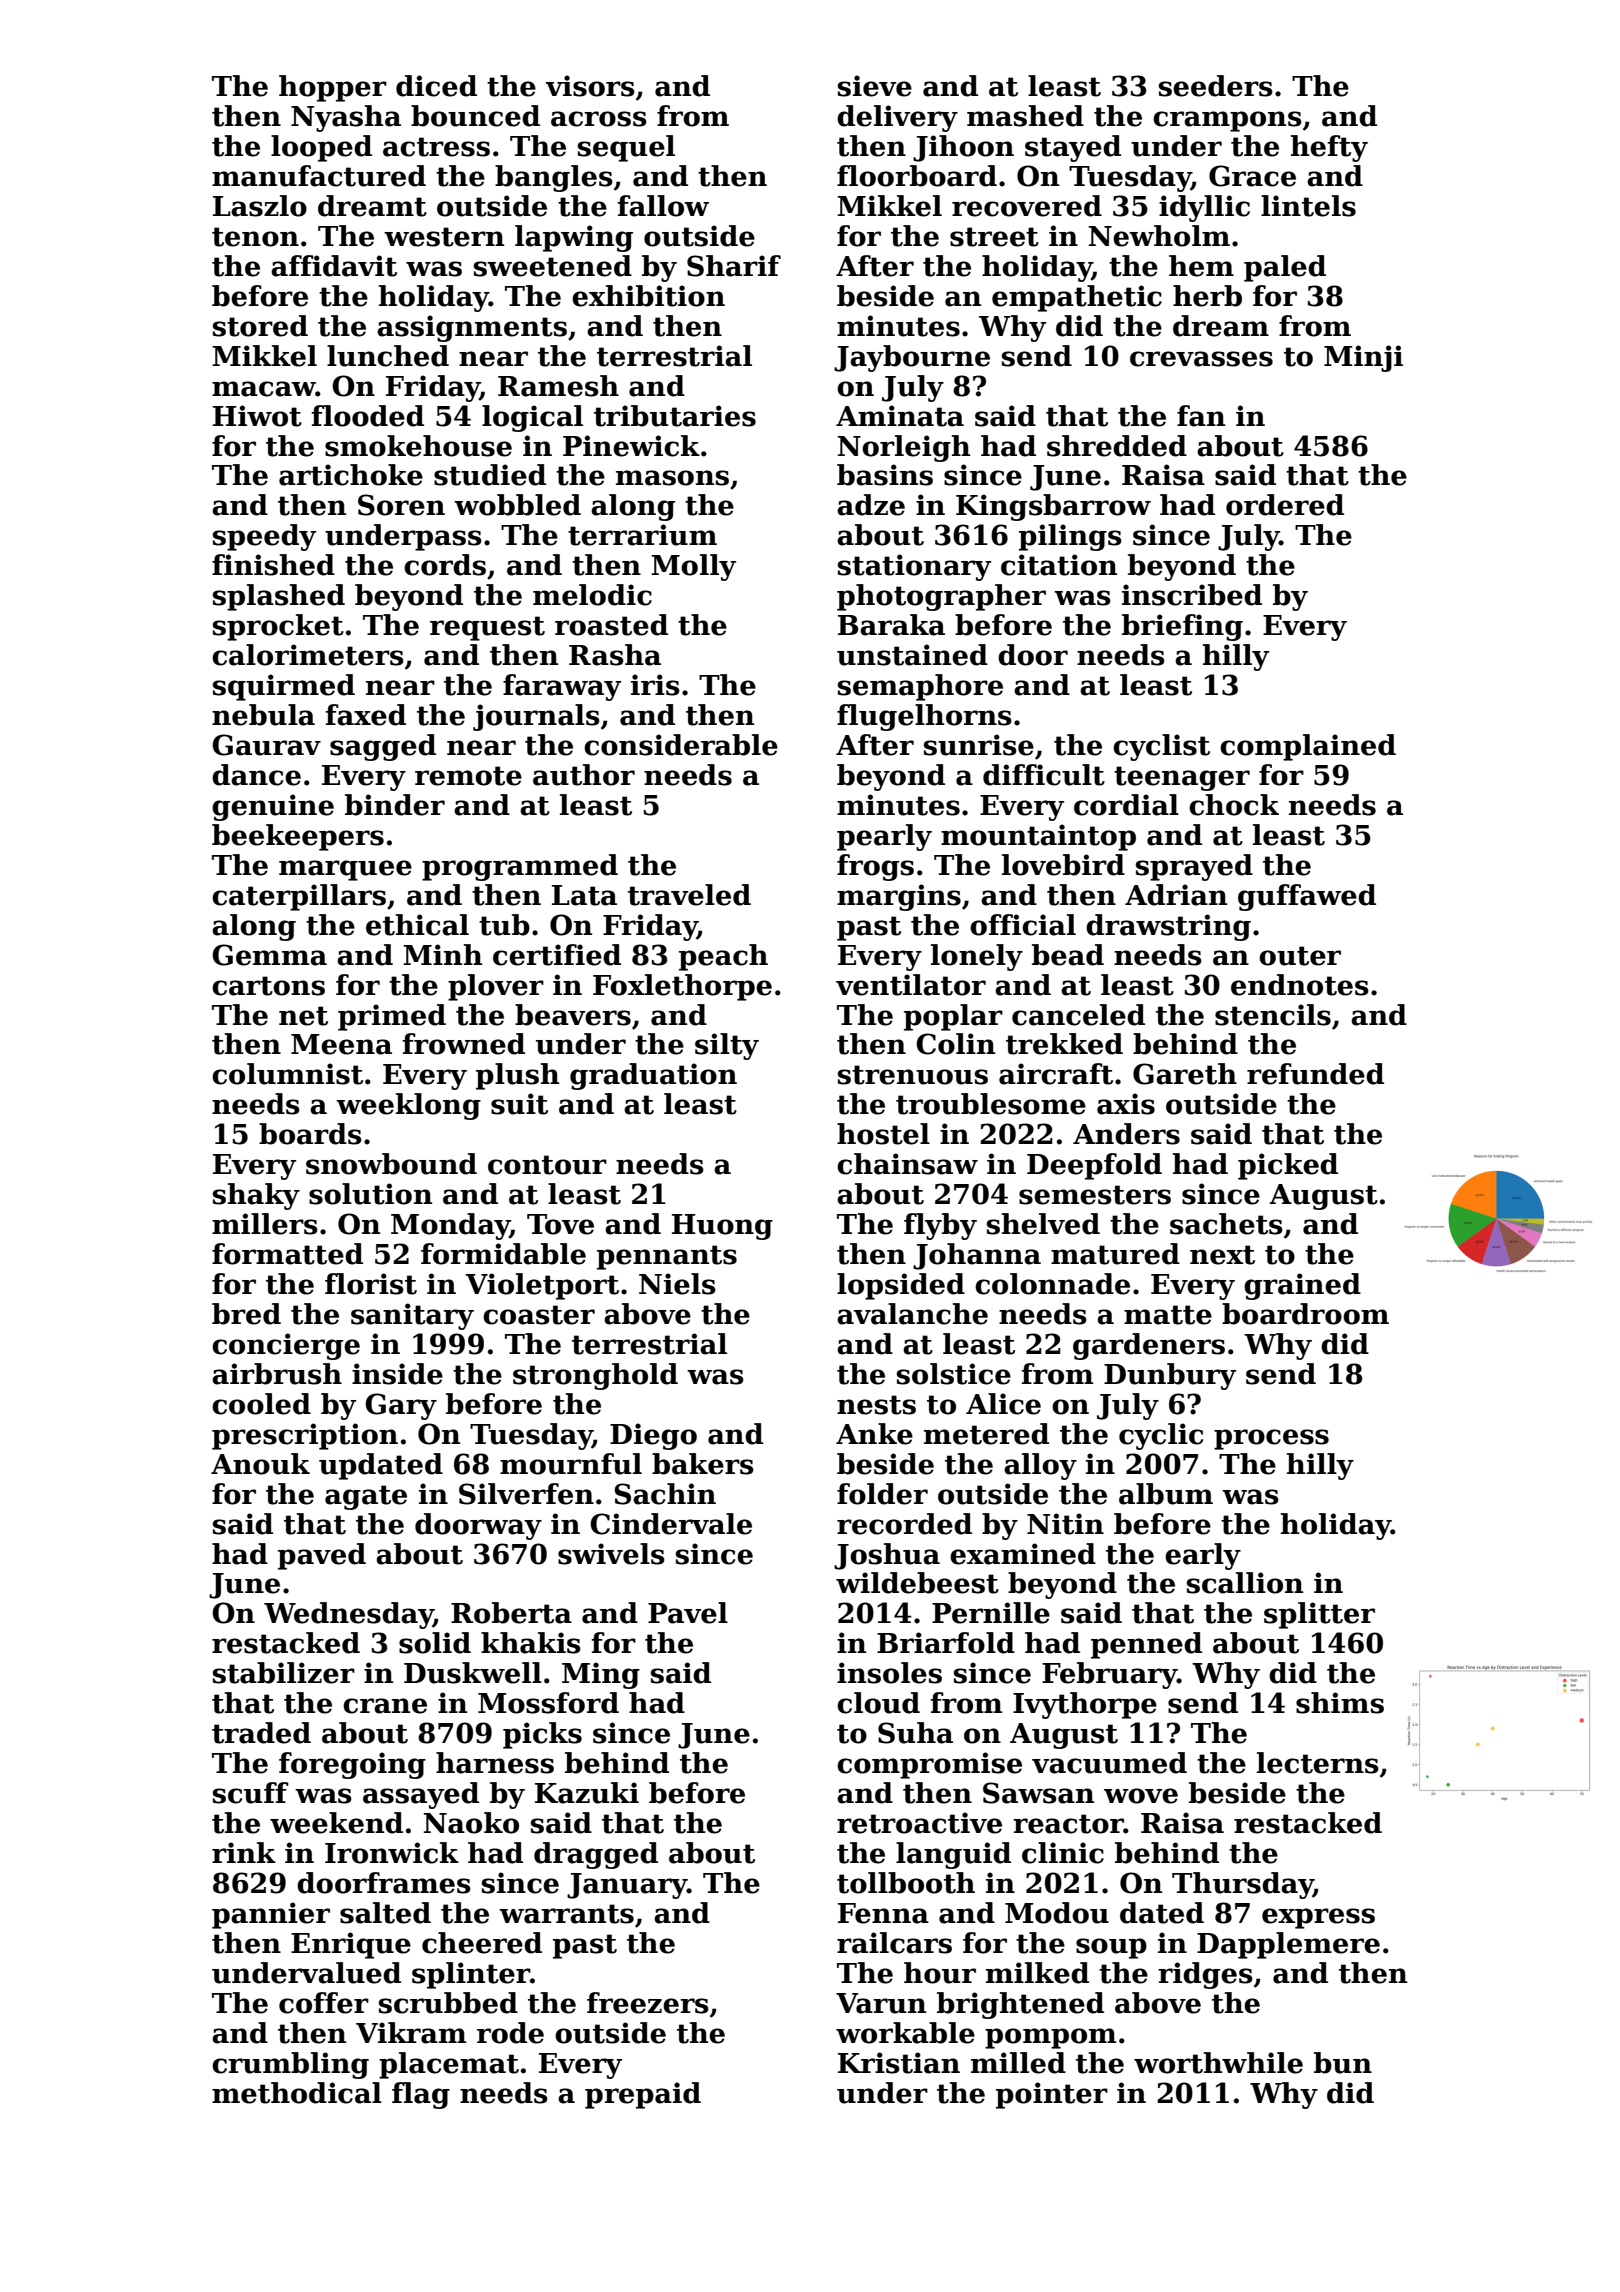 This screenshot has height=2292, width=1620. What do you see at coordinates (334, 266) in the screenshot?
I see `affidavit` at bounding box center [334, 266].
